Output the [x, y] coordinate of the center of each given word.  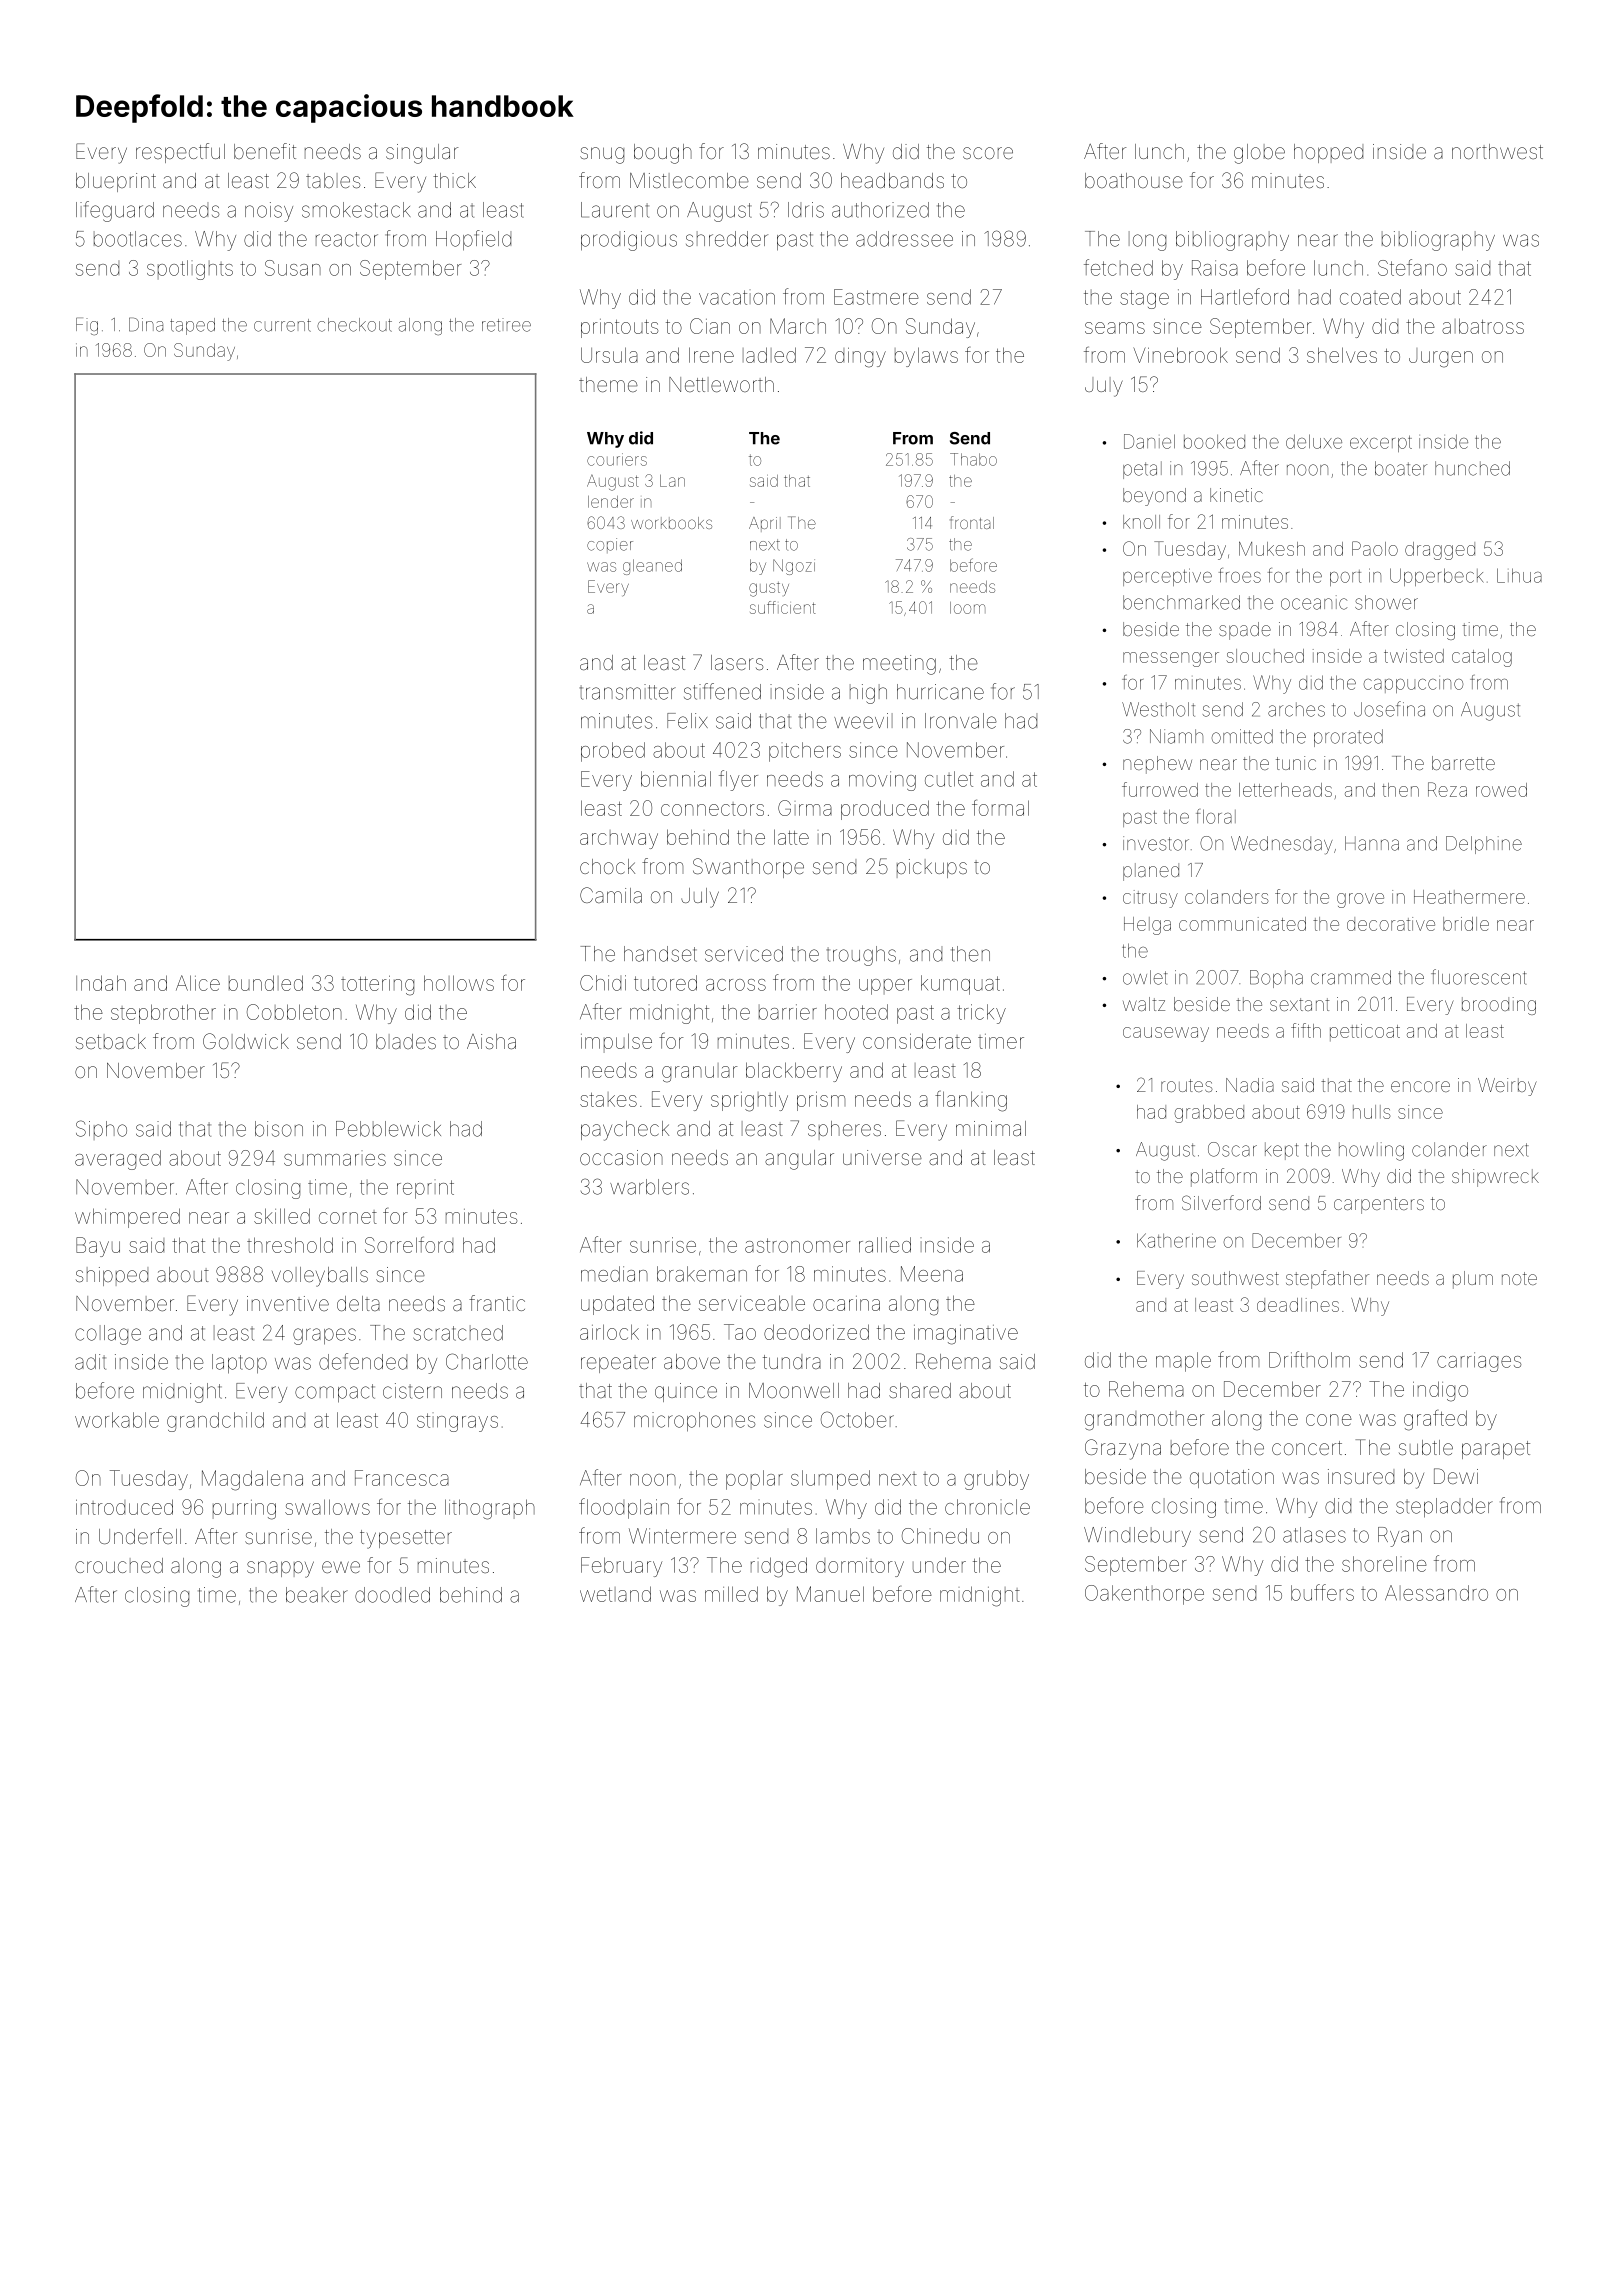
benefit [265, 151]
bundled [266, 983]
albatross [1483, 326]
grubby [996, 1480]
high [868, 694]
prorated [1348, 738]
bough [663, 154]
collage [108, 1335]
